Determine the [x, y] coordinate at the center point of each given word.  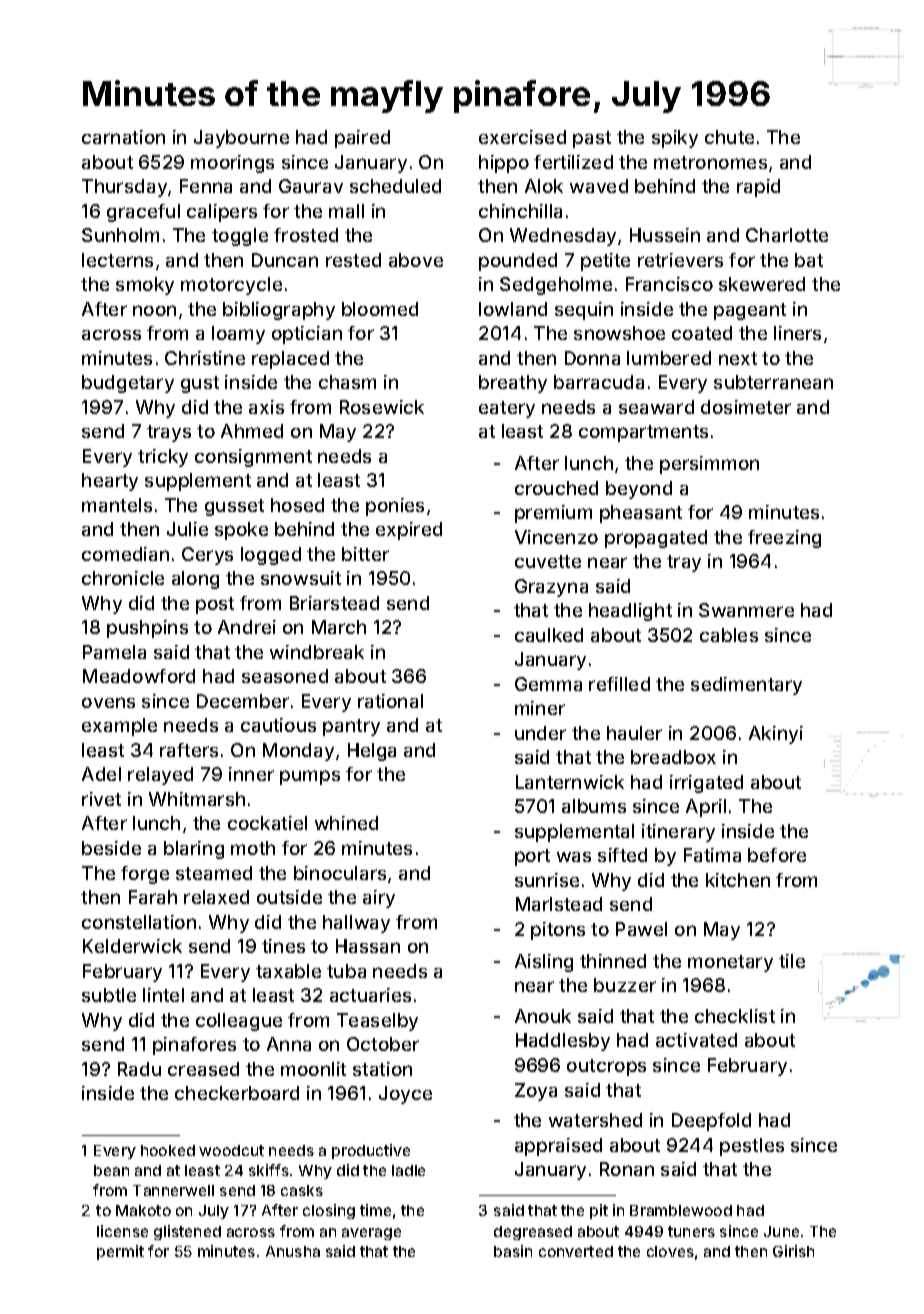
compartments [643, 433]
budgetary [128, 384]
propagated [656, 539]
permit [120, 1252]
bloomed [380, 309]
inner [251, 774]
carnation [123, 137]
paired [362, 139]
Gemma [548, 684]
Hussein [665, 235]
